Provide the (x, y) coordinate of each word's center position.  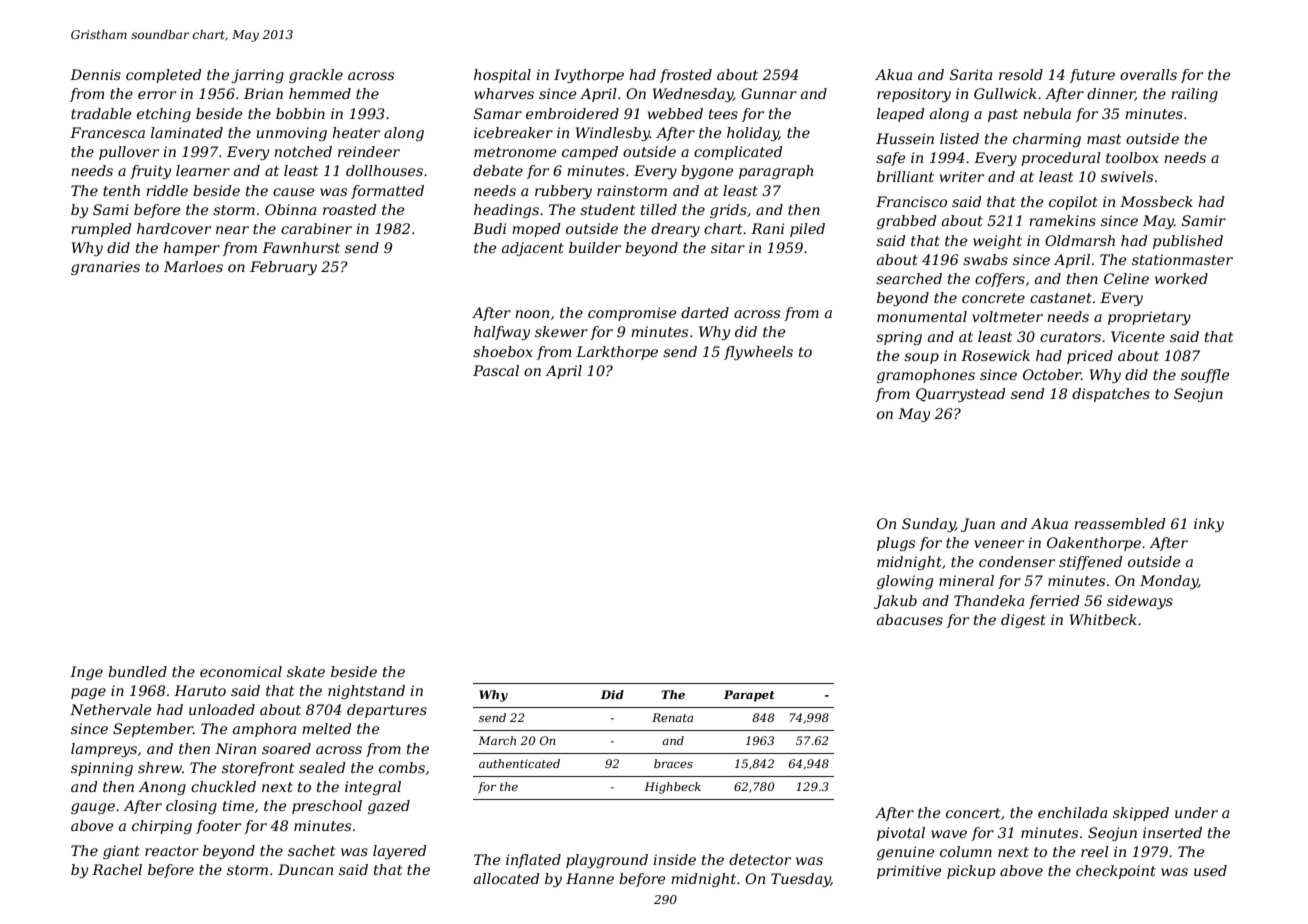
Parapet (749, 696)
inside (674, 859)
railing (1194, 95)
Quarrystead (961, 395)
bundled (137, 671)
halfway (502, 333)
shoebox (503, 351)
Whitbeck (1103, 619)
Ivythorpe (589, 76)
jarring (257, 76)
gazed (389, 807)
